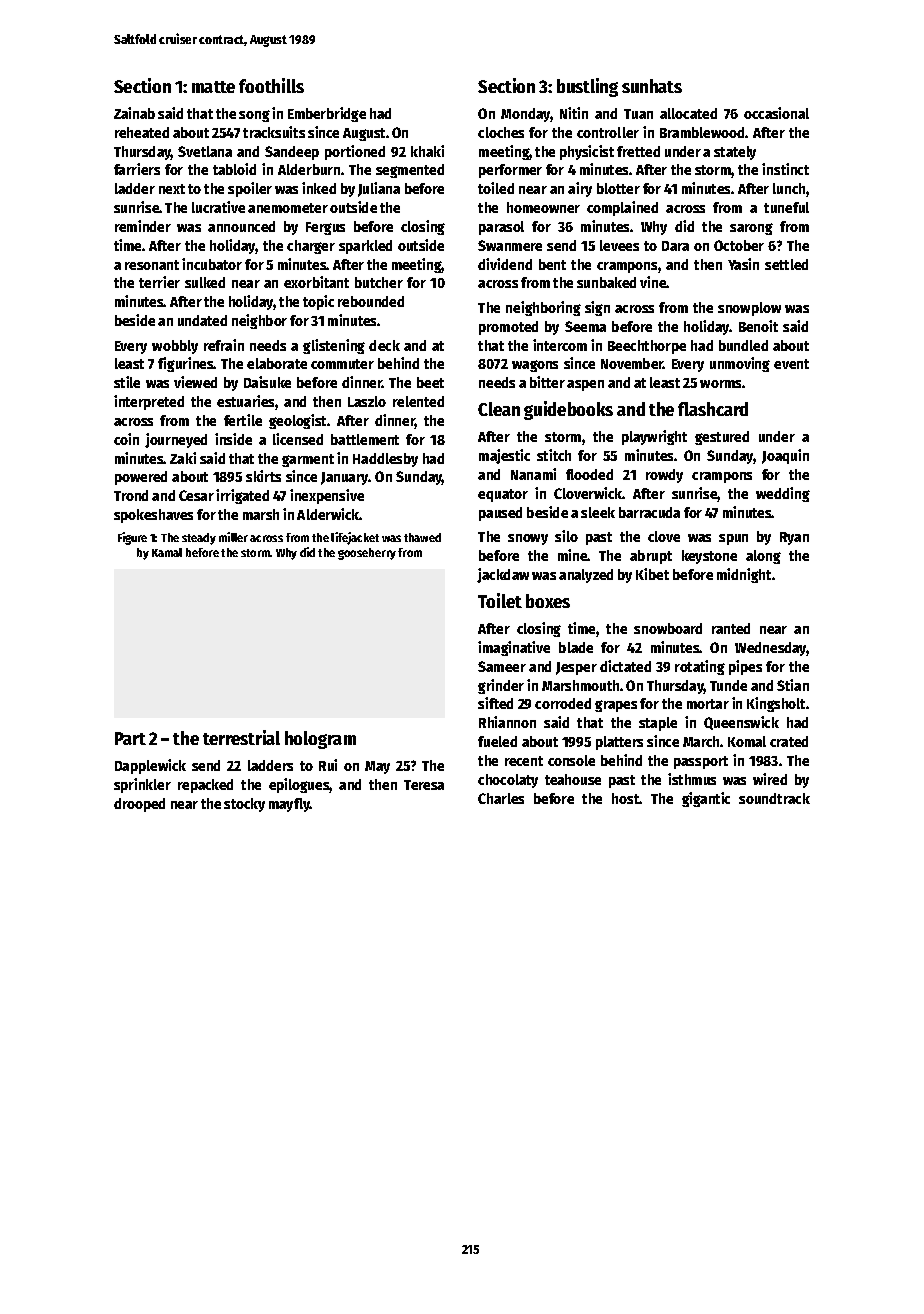  Describe the element at coordinates (327, 114) in the screenshot. I see `Emberbridge` at that location.
